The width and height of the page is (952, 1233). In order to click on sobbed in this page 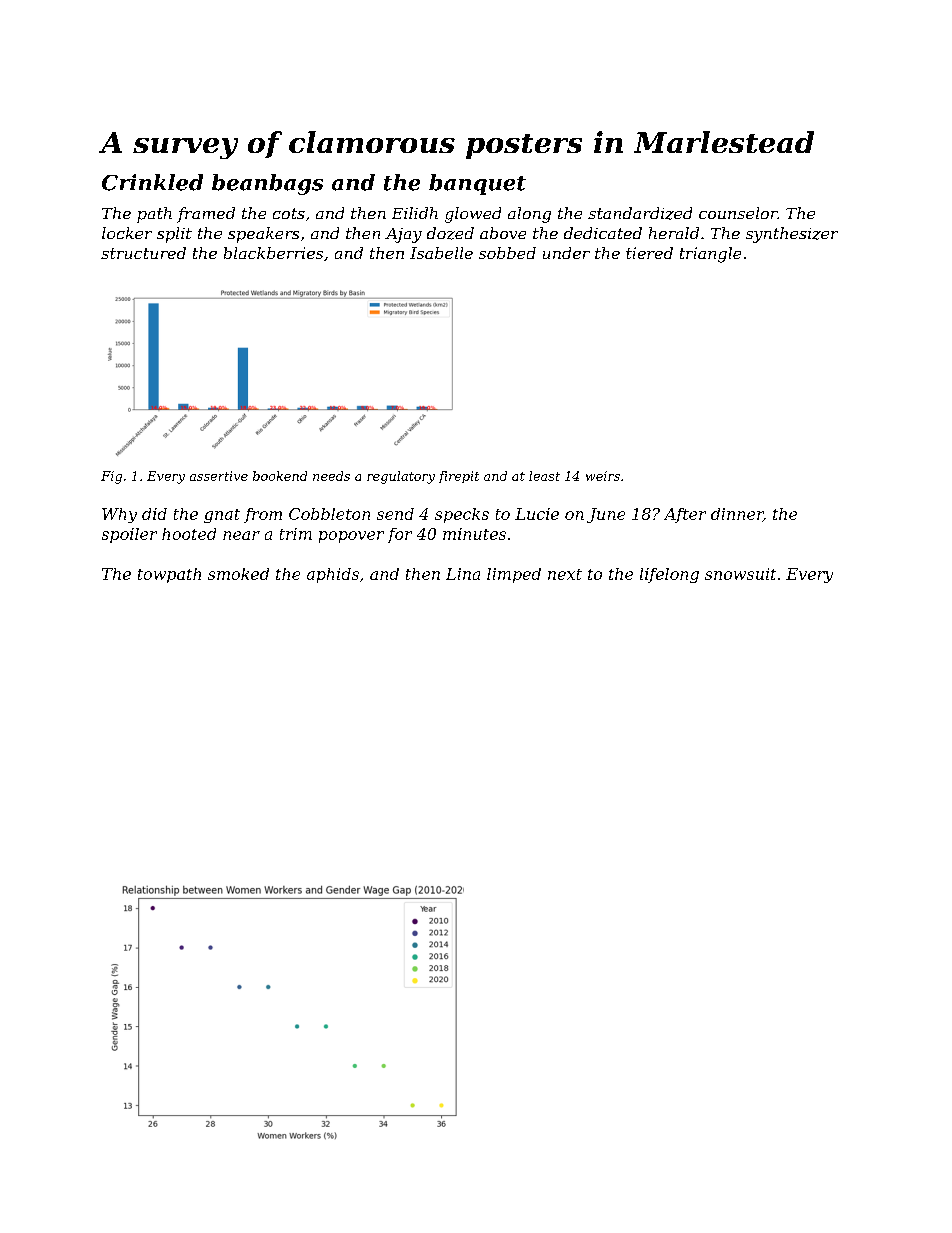, I will do `click(507, 253)`.
